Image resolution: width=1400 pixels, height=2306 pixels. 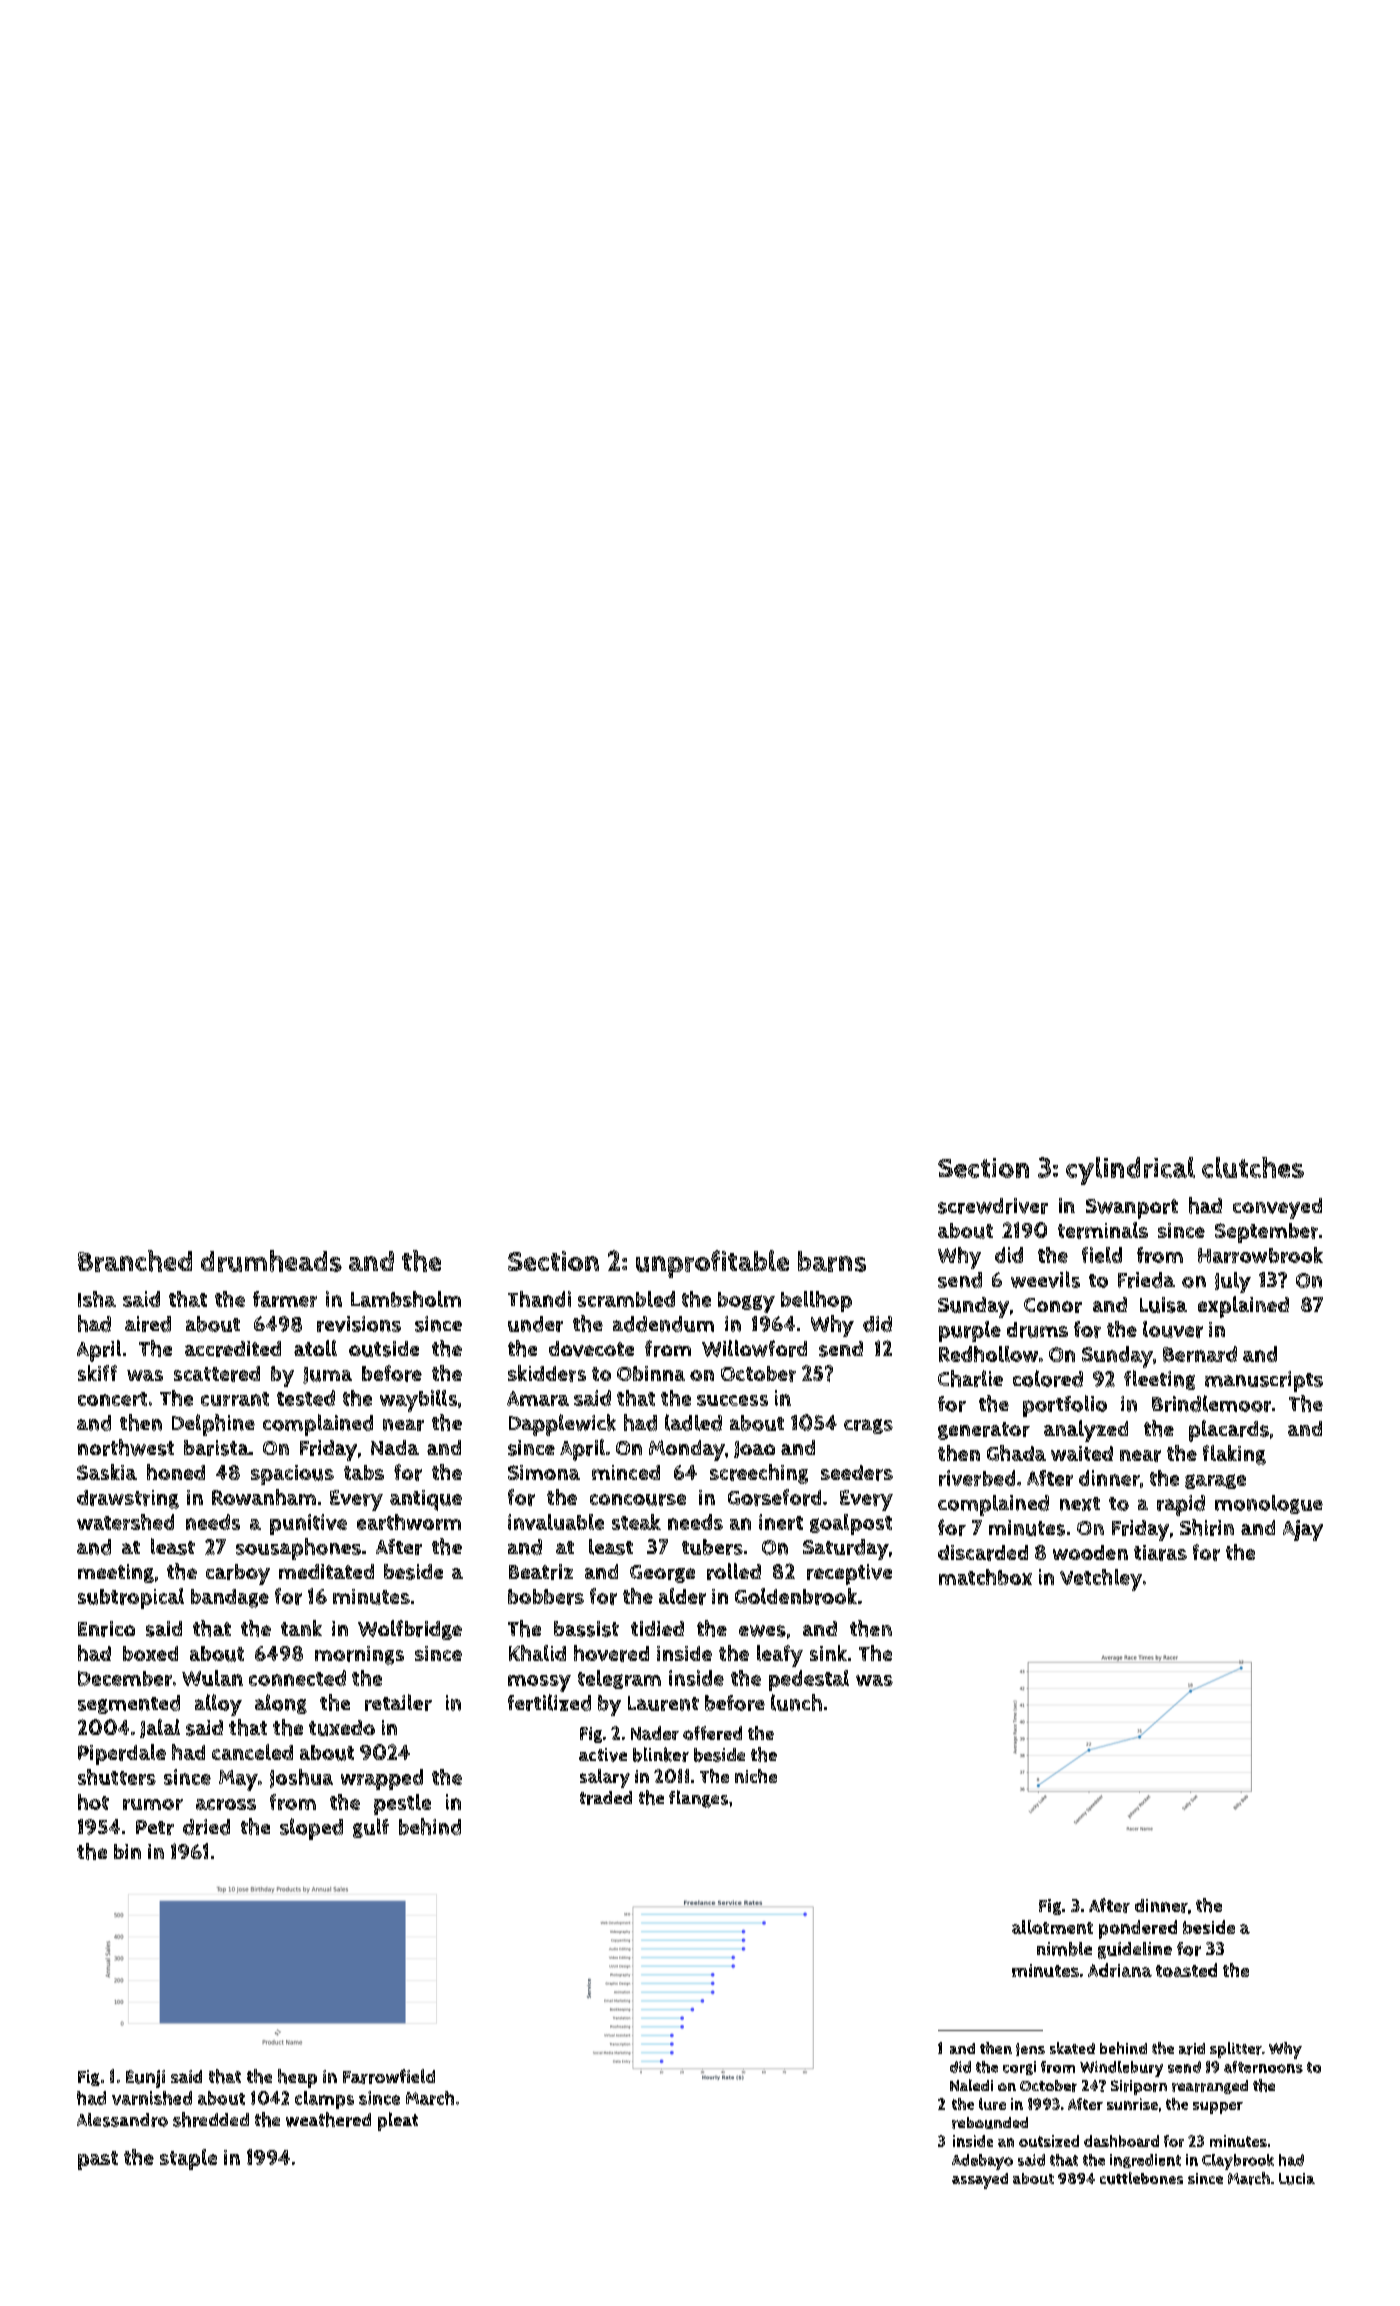 What do you see at coordinates (1101, 1580) in the screenshot?
I see `Vetchley` at bounding box center [1101, 1580].
